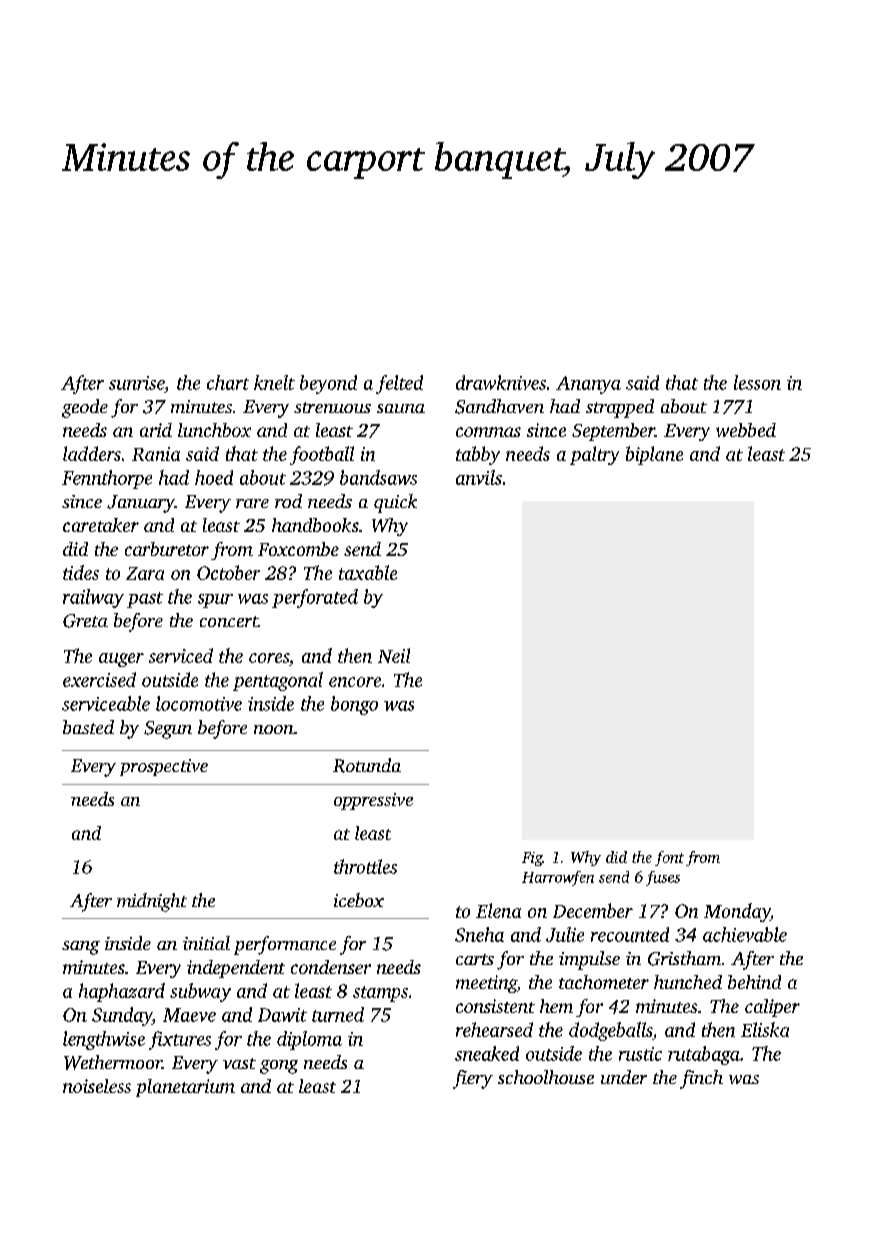 The width and height of the document is (884, 1254). I want to click on knelt, so click(274, 382).
